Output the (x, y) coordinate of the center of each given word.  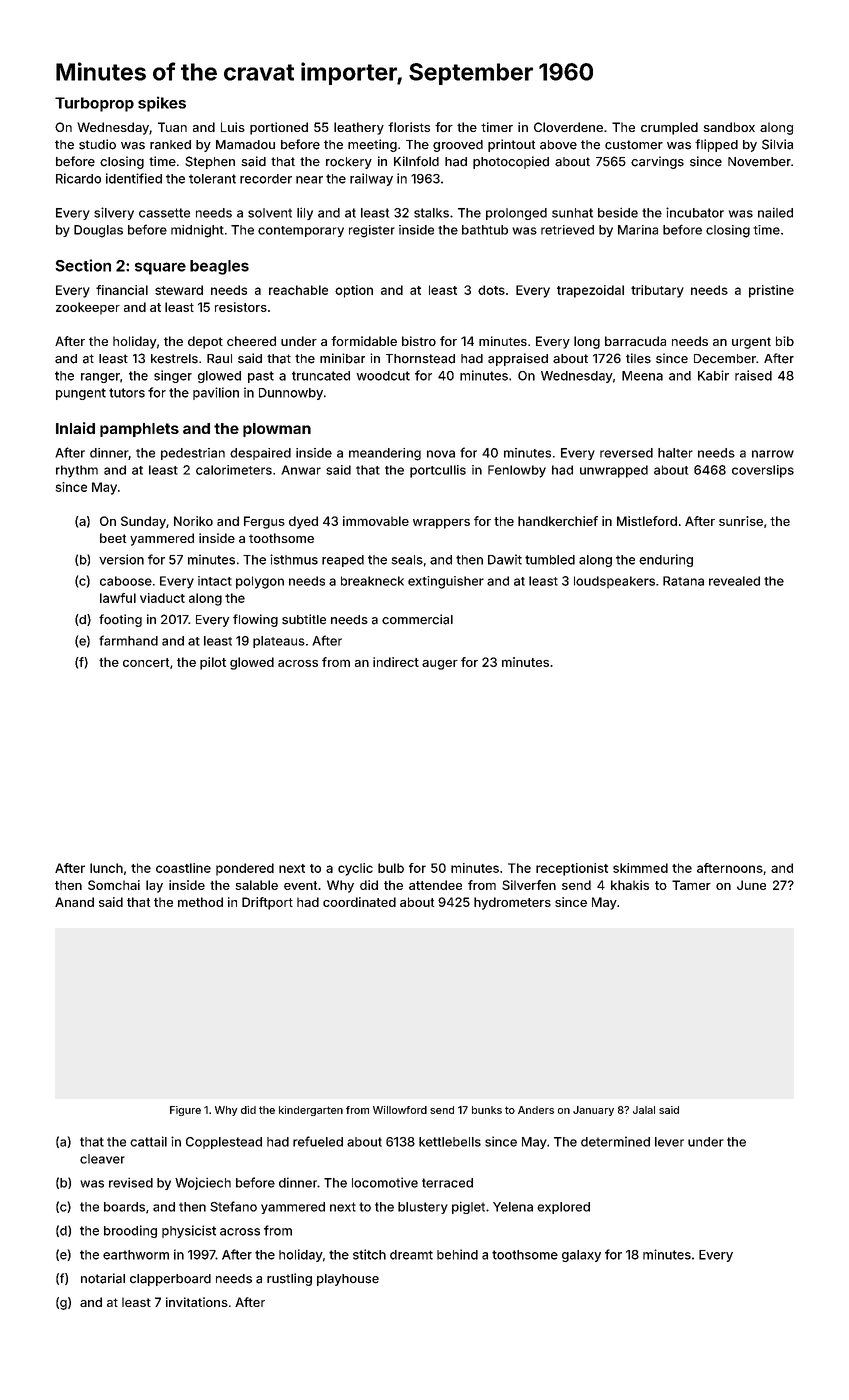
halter (675, 453)
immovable (376, 521)
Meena (642, 376)
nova (441, 454)
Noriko (193, 521)
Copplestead (224, 1143)
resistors (241, 307)
